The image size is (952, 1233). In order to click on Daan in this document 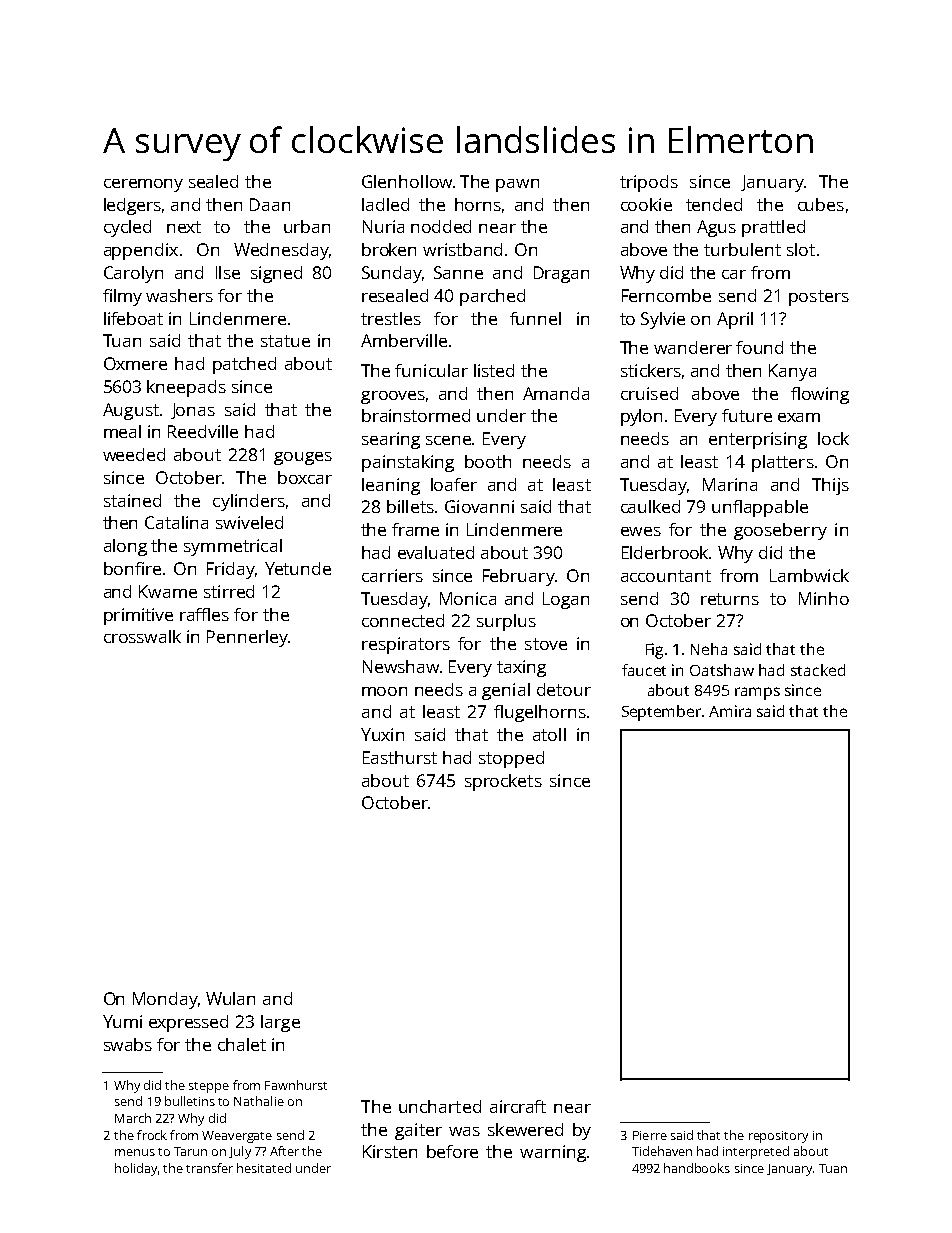, I will do `click(270, 204)`.
